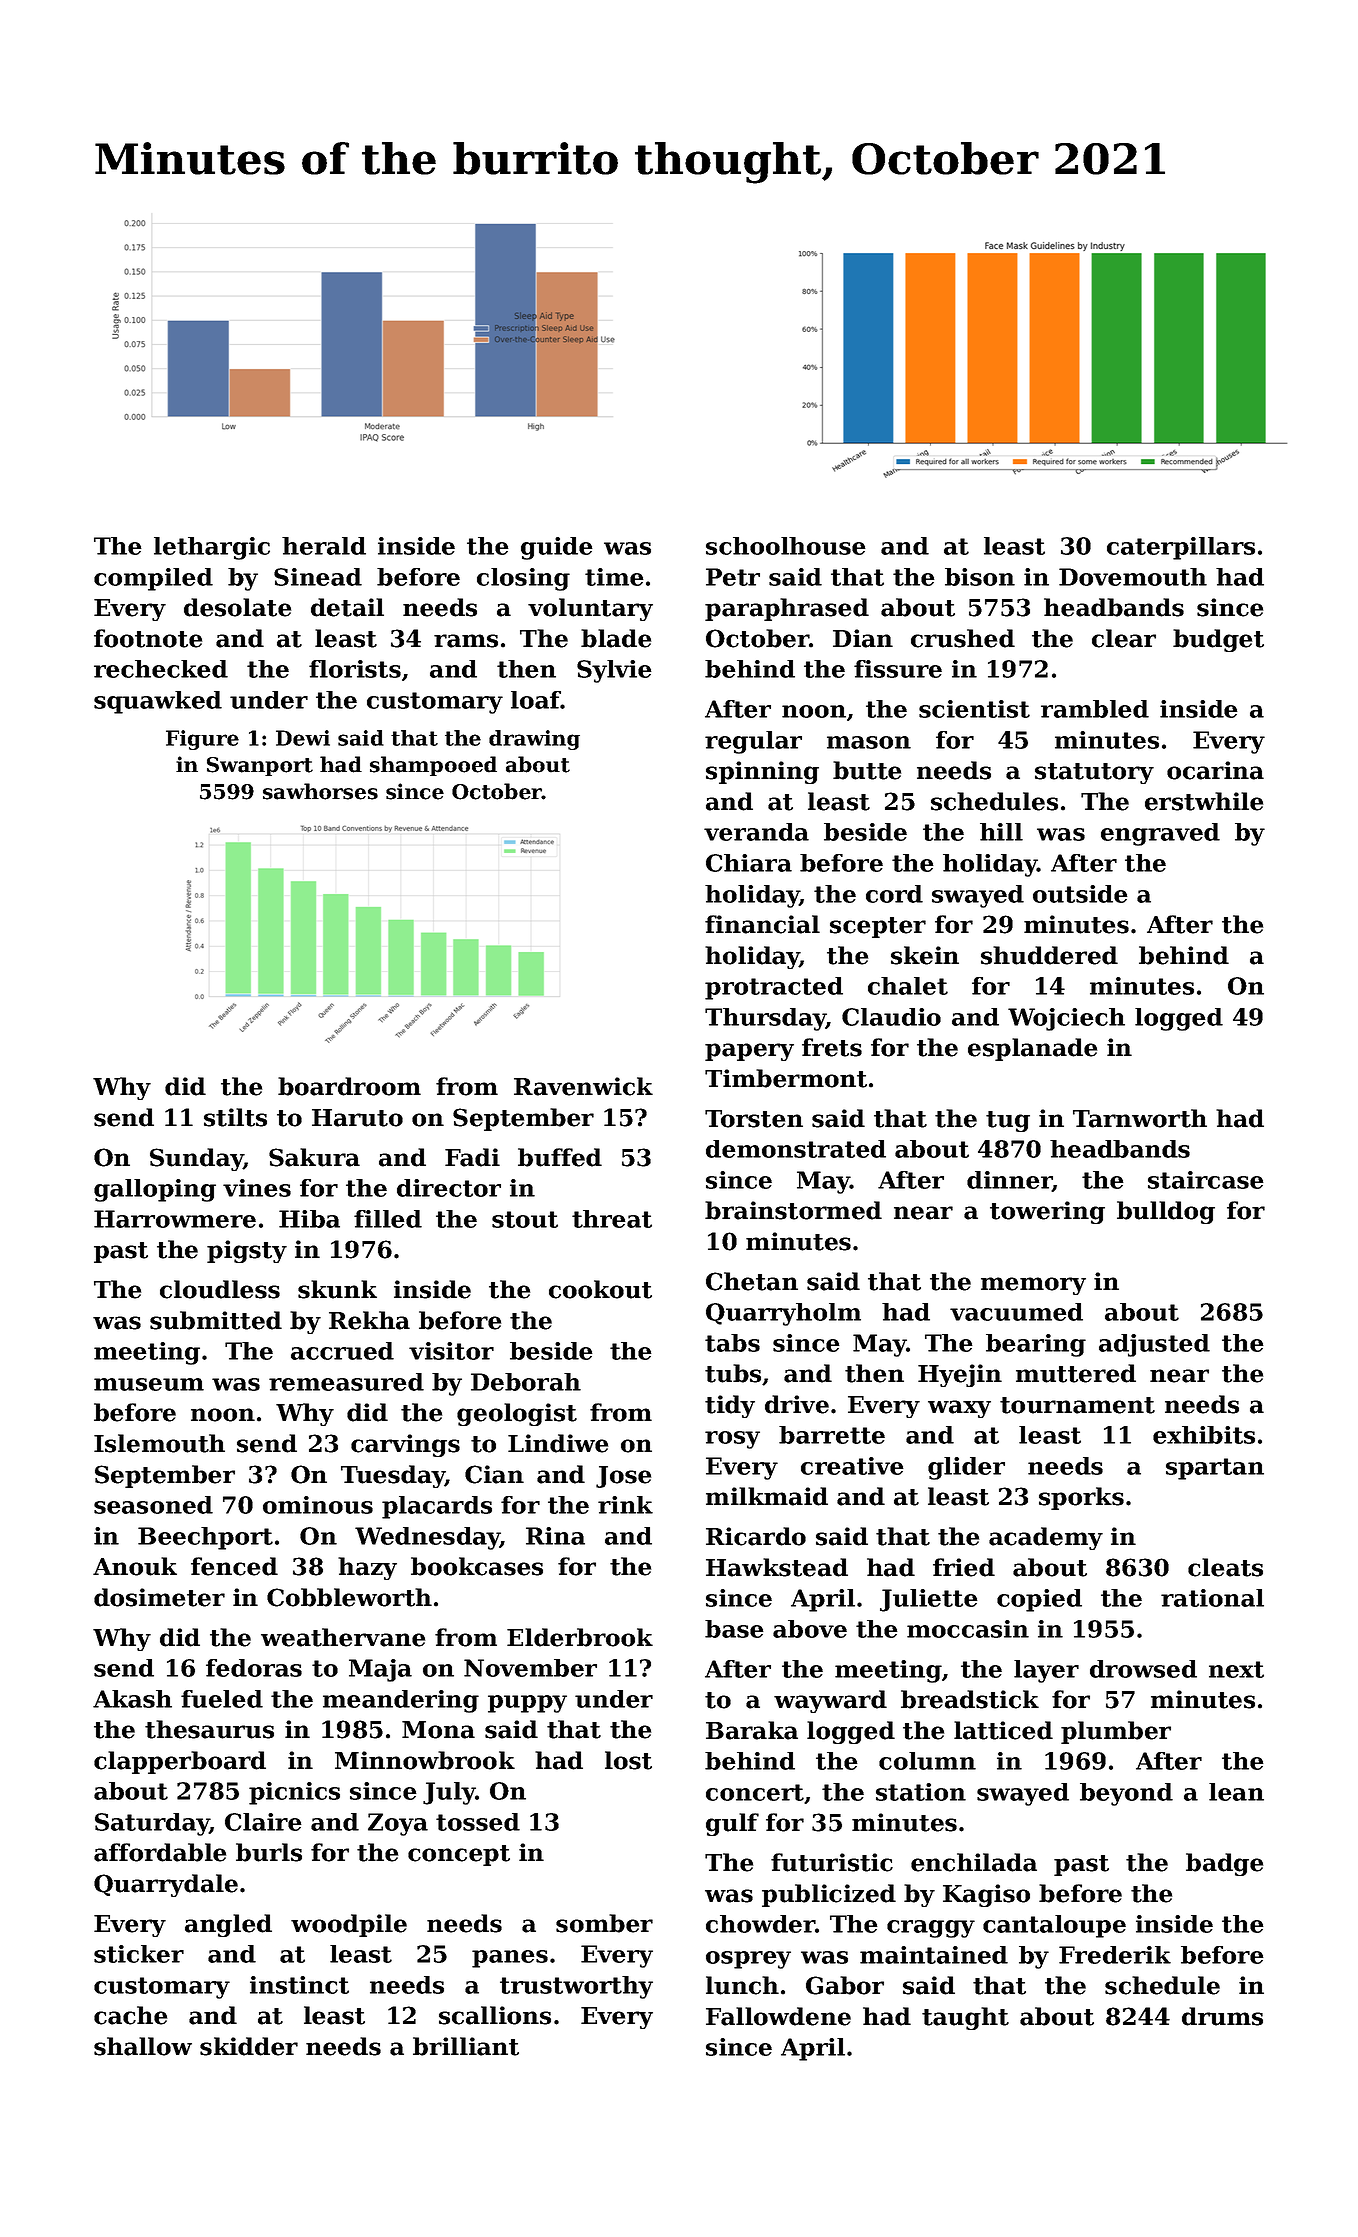  I want to click on enchilada, so click(974, 1862).
